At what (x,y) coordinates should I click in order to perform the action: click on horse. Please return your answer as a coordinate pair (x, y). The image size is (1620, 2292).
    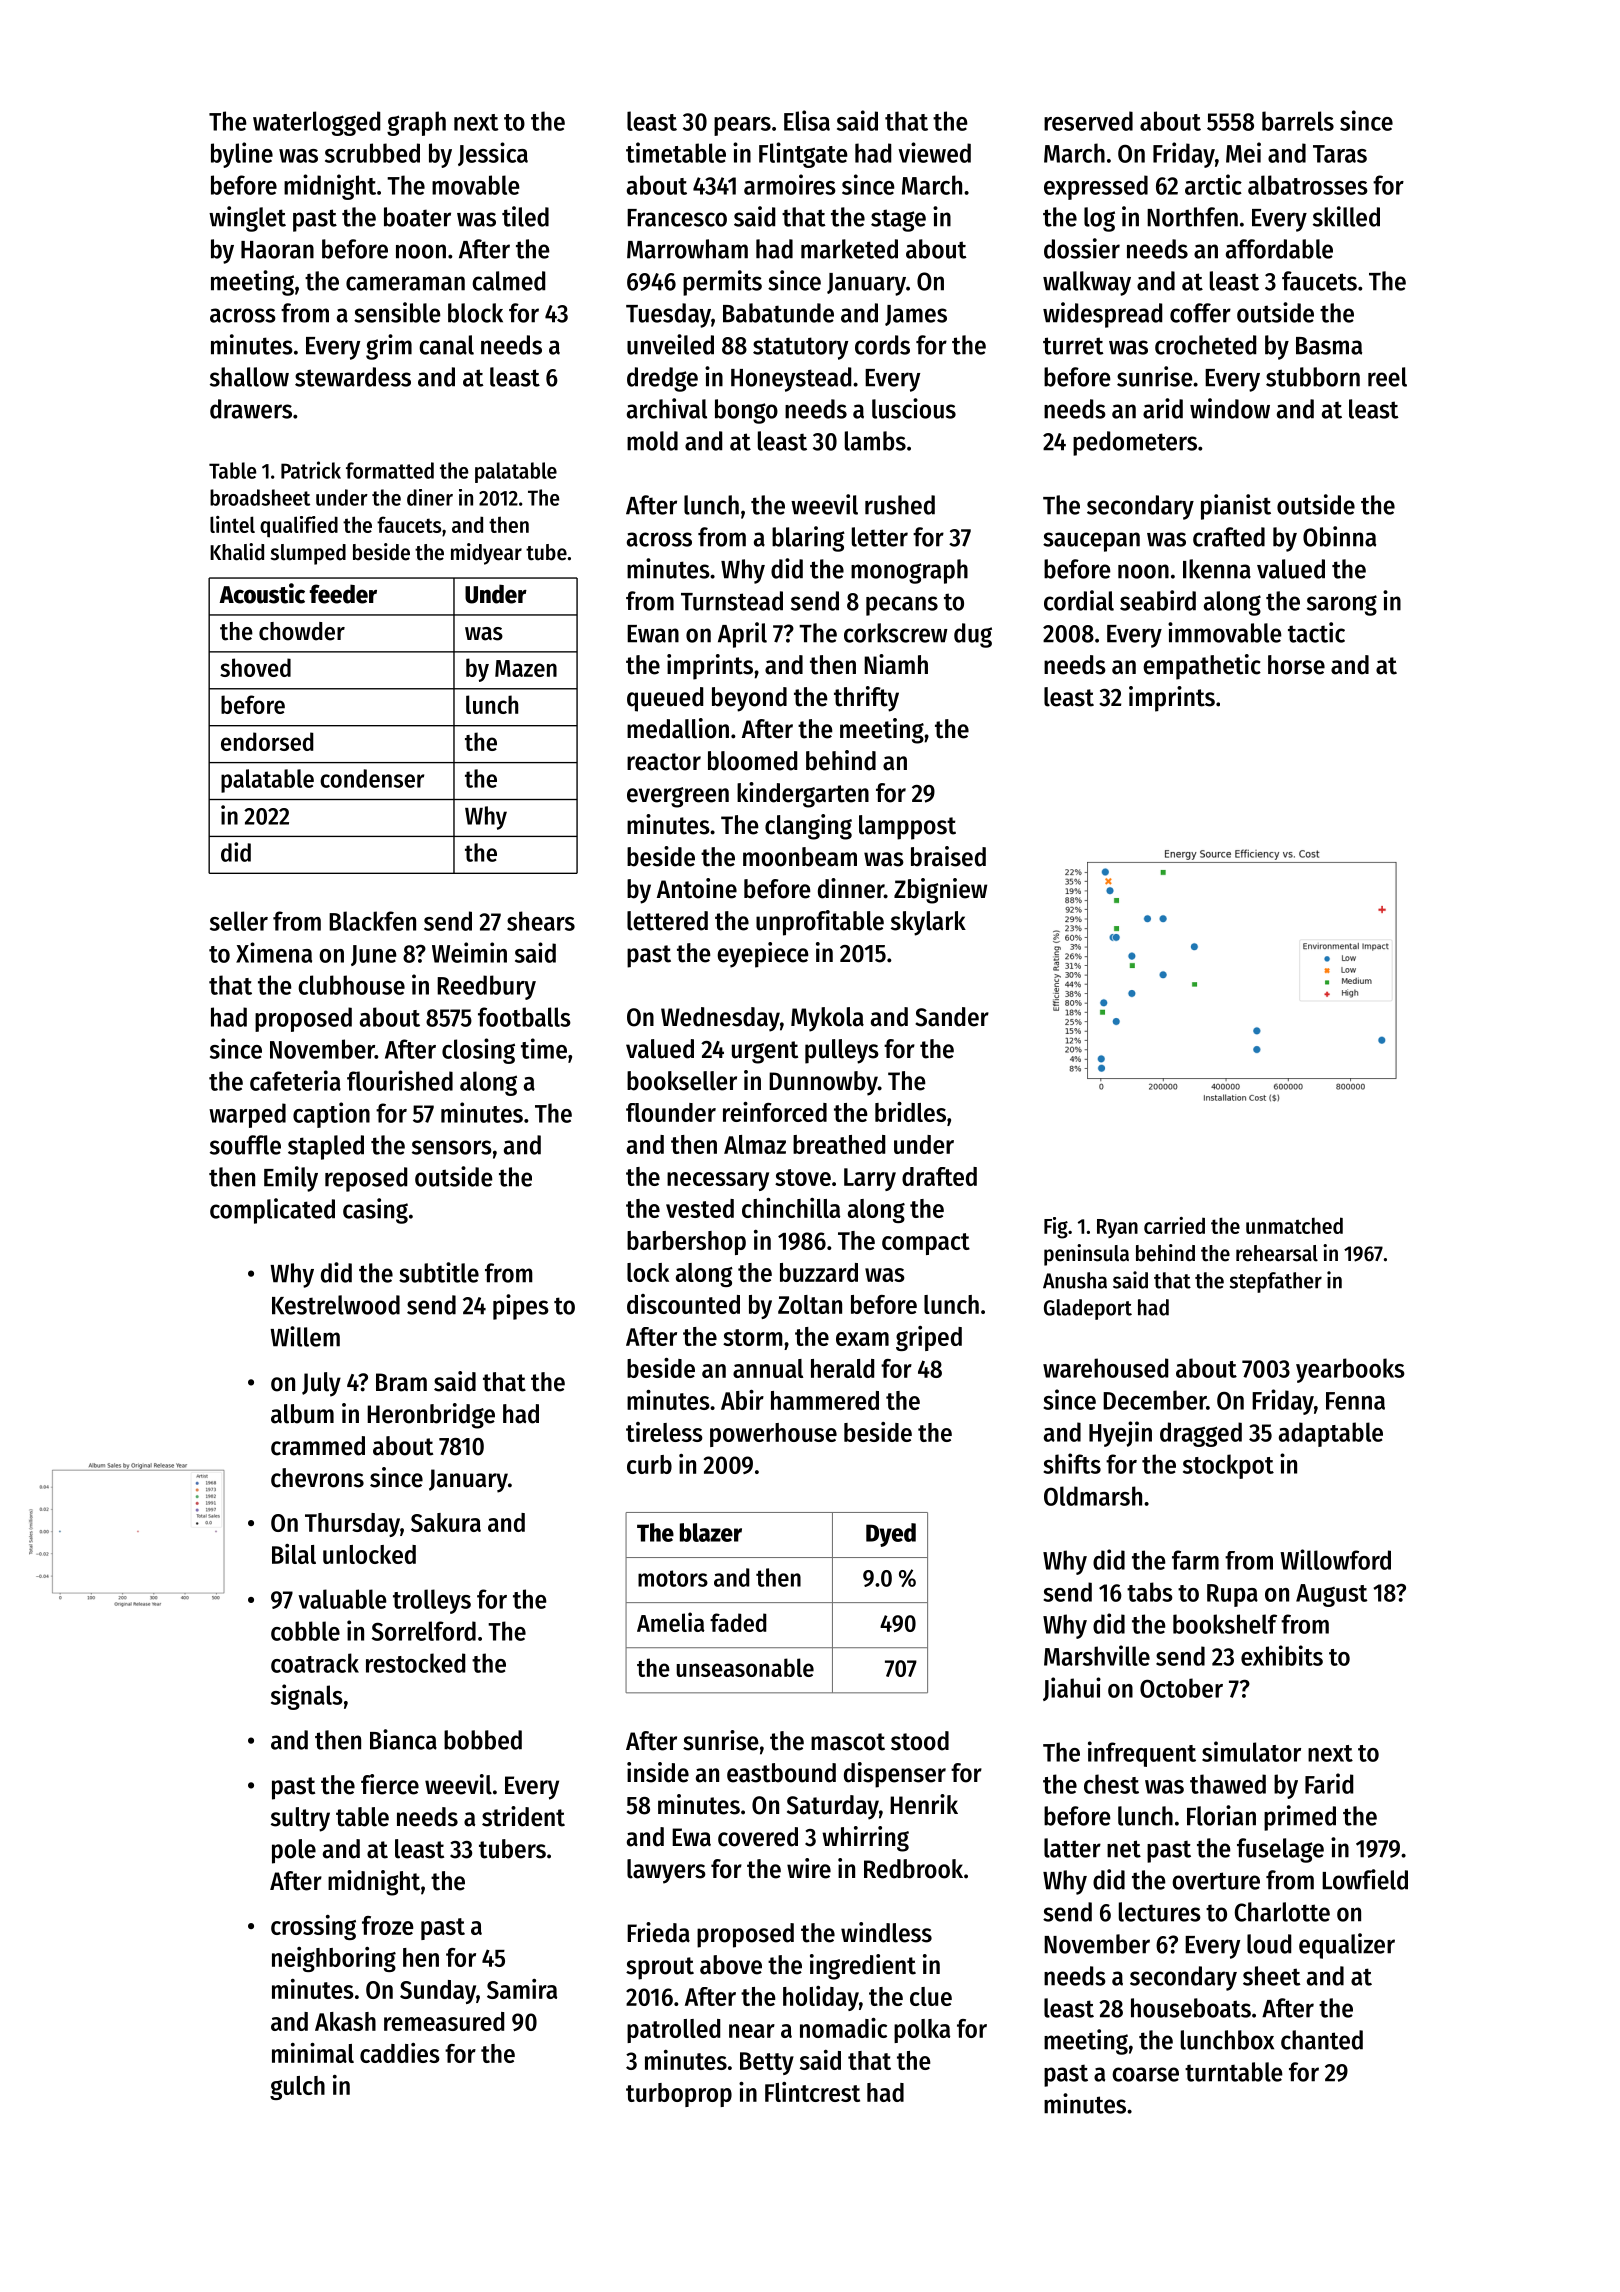
    Looking at the image, I should click on (1296, 665).
